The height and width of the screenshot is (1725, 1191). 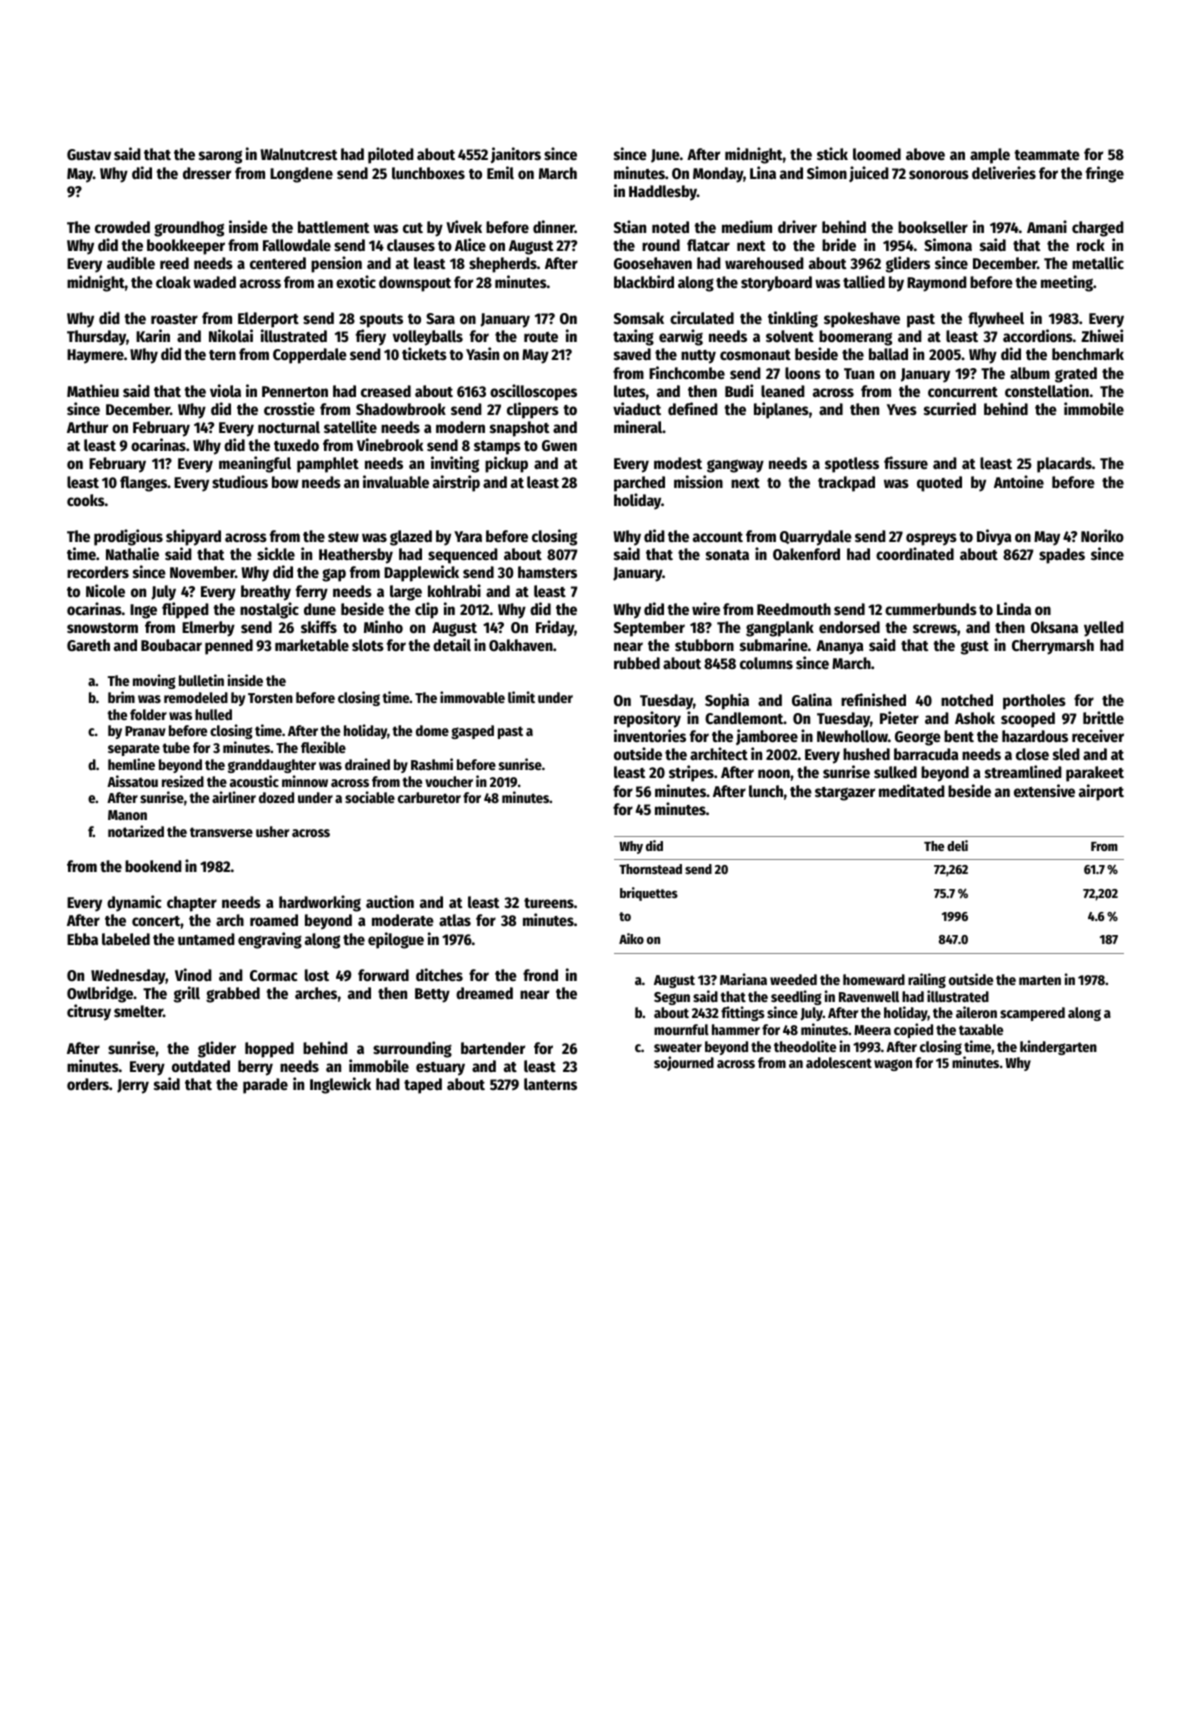 I want to click on hemline, so click(x=131, y=764).
